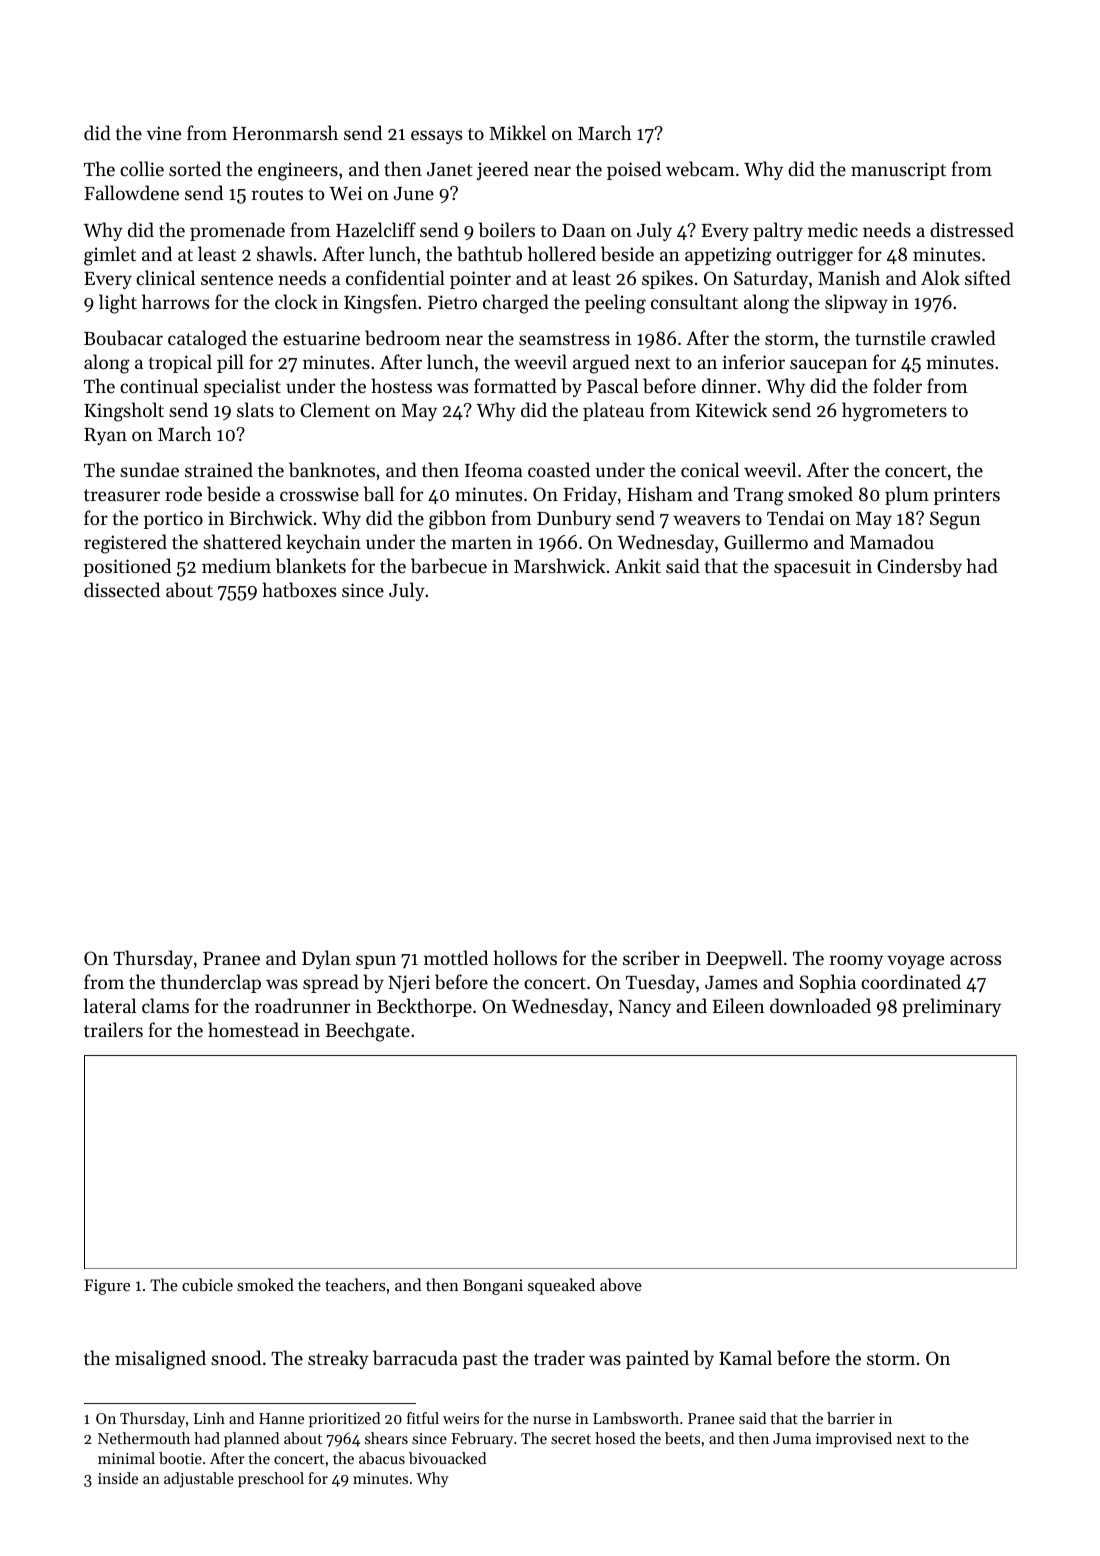 The width and height of the screenshot is (1100, 1556). What do you see at coordinates (424, 1007) in the screenshot?
I see `Beckthorpe` at bounding box center [424, 1007].
